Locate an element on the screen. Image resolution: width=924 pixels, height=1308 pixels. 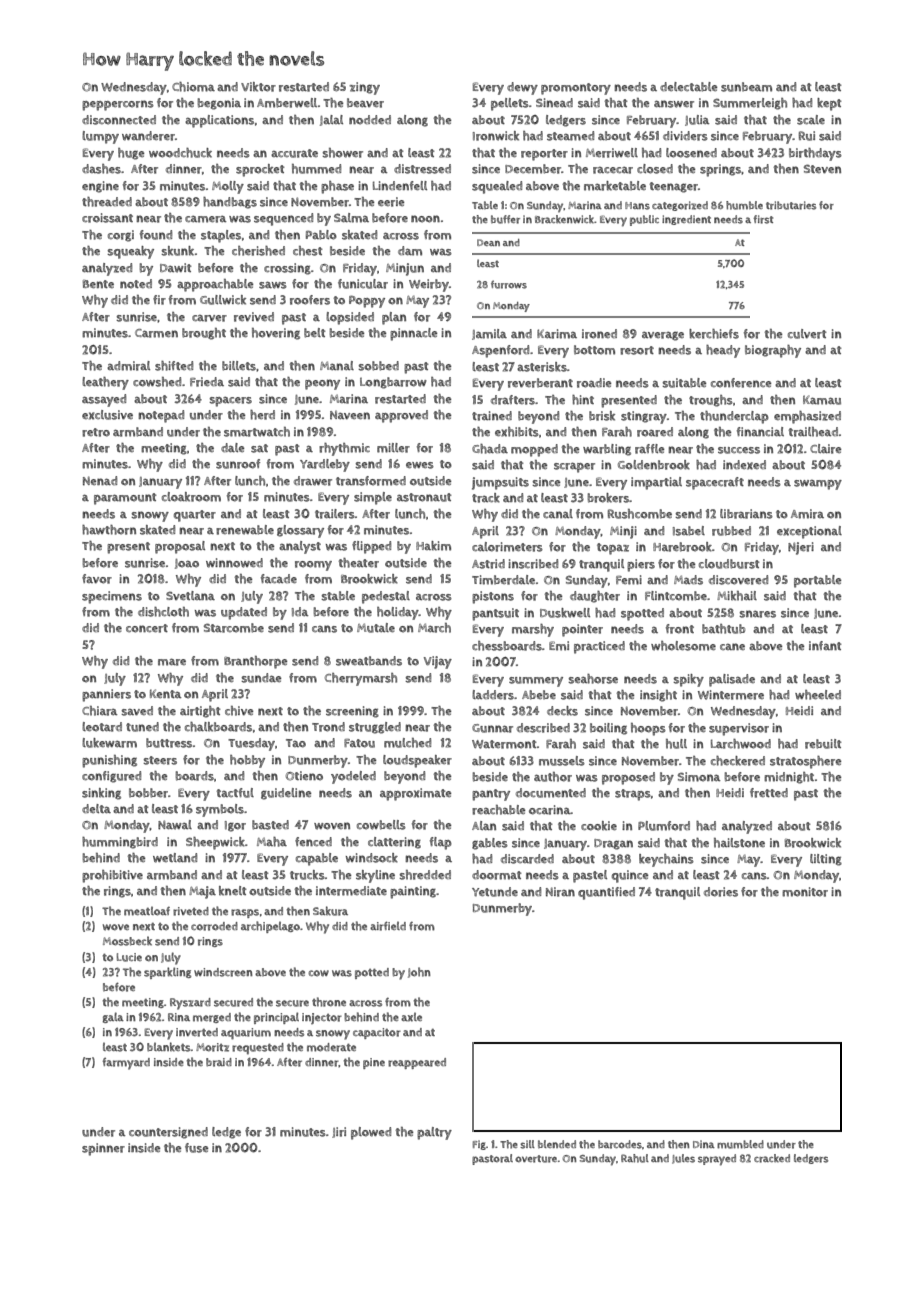
Chioma is located at coordinates (193, 87).
